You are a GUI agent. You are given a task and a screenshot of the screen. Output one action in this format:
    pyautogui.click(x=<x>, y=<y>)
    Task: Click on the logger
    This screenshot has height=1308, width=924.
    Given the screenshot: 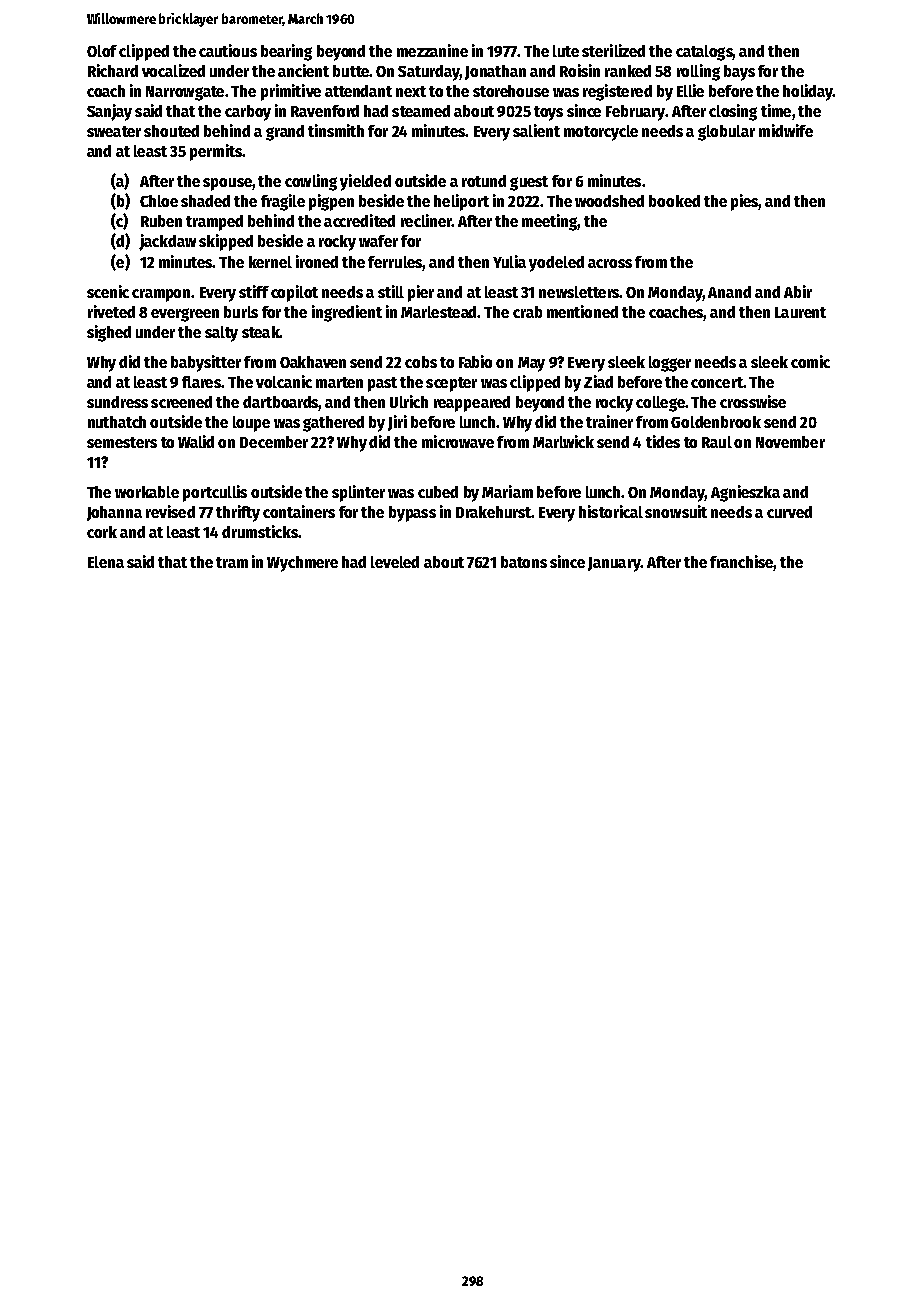 What is the action you would take?
    pyautogui.click(x=670, y=364)
